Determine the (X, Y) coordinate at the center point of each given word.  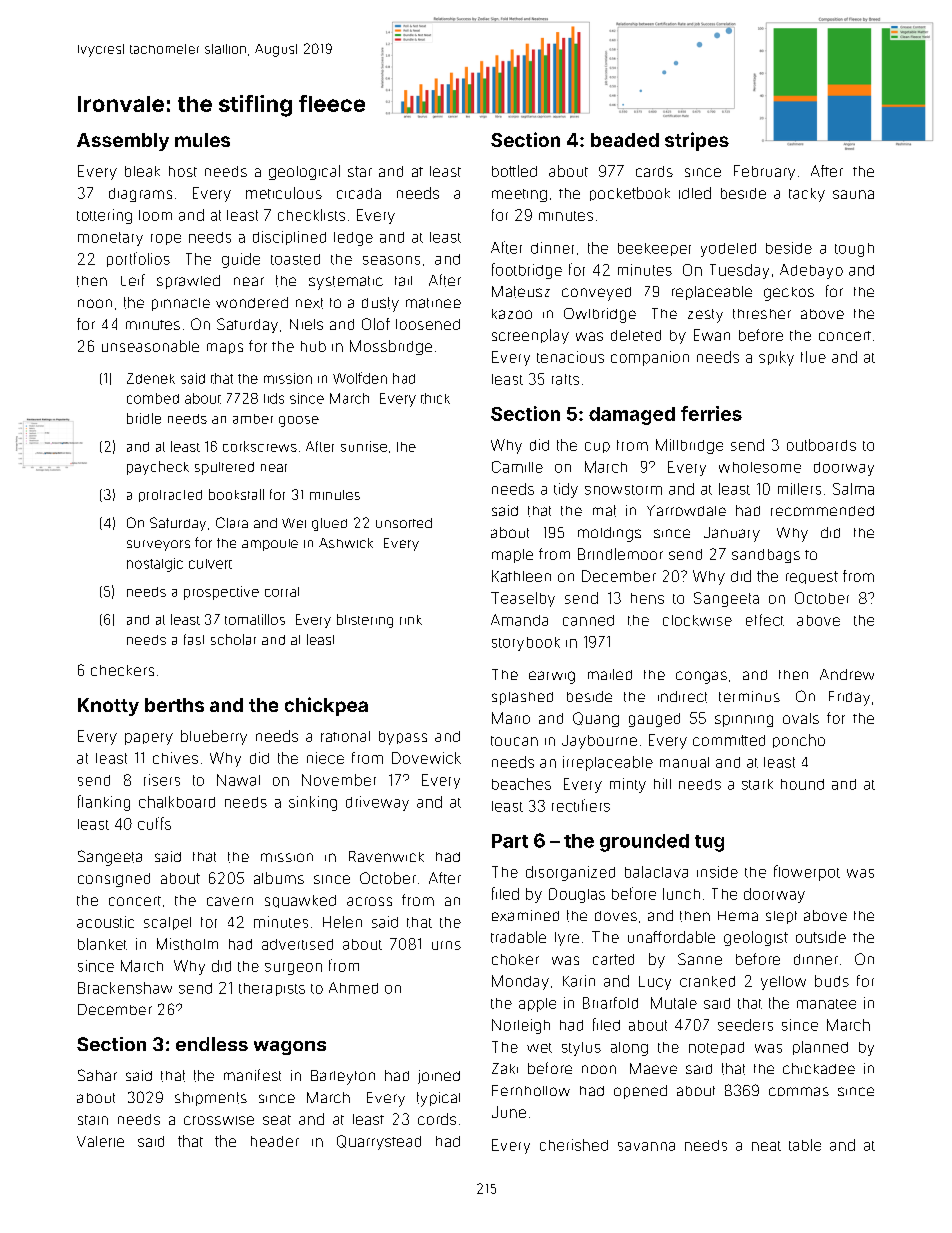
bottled (514, 171)
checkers (122, 670)
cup (597, 447)
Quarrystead (379, 1142)
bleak (142, 171)
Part (510, 841)
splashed (522, 698)
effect (765, 620)
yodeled (728, 250)
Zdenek (151, 378)
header (275, 1141)
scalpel (167, 923)
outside (821, 937)
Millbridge (689, 446)
